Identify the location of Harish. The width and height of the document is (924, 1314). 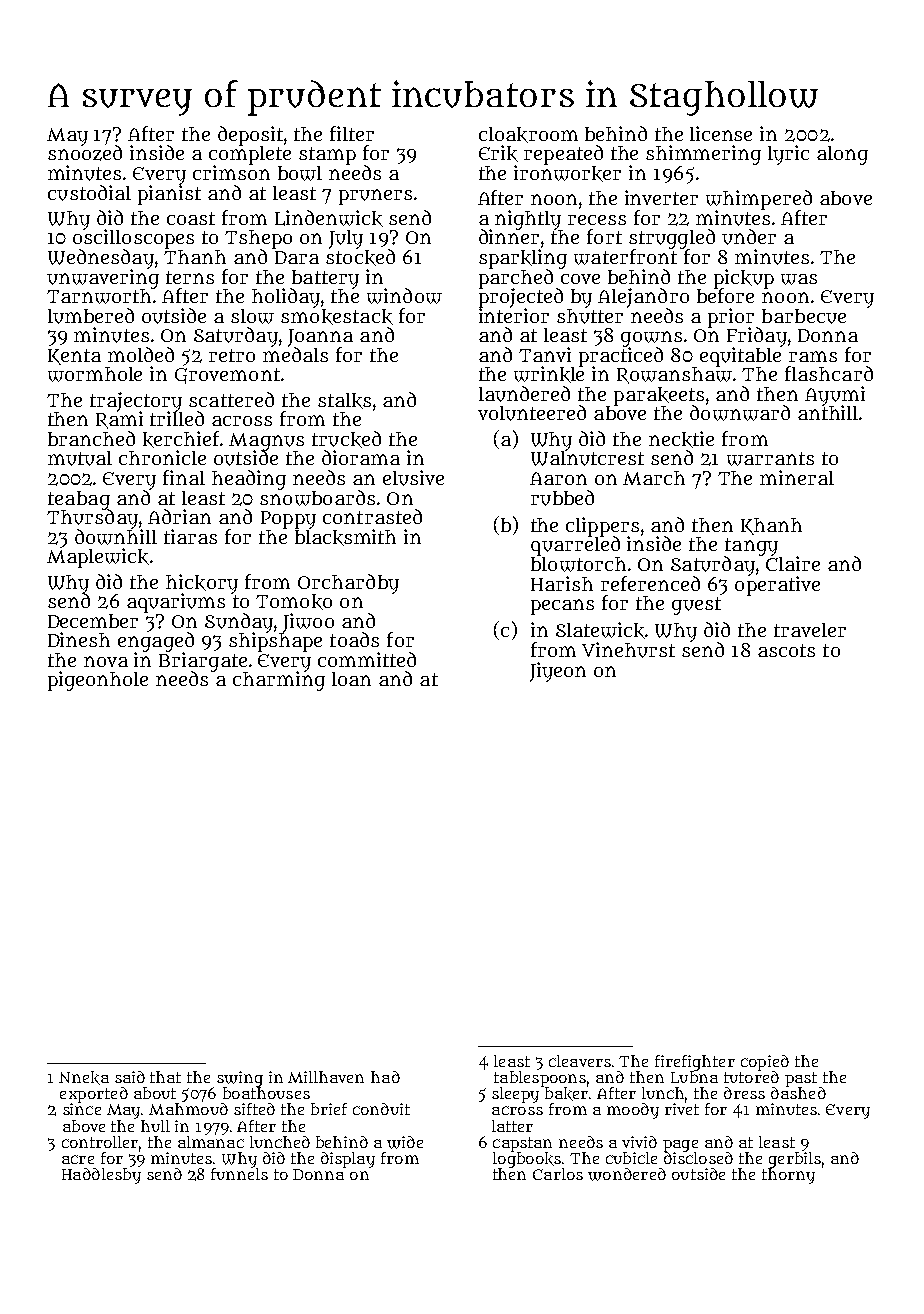
(562, 583).
